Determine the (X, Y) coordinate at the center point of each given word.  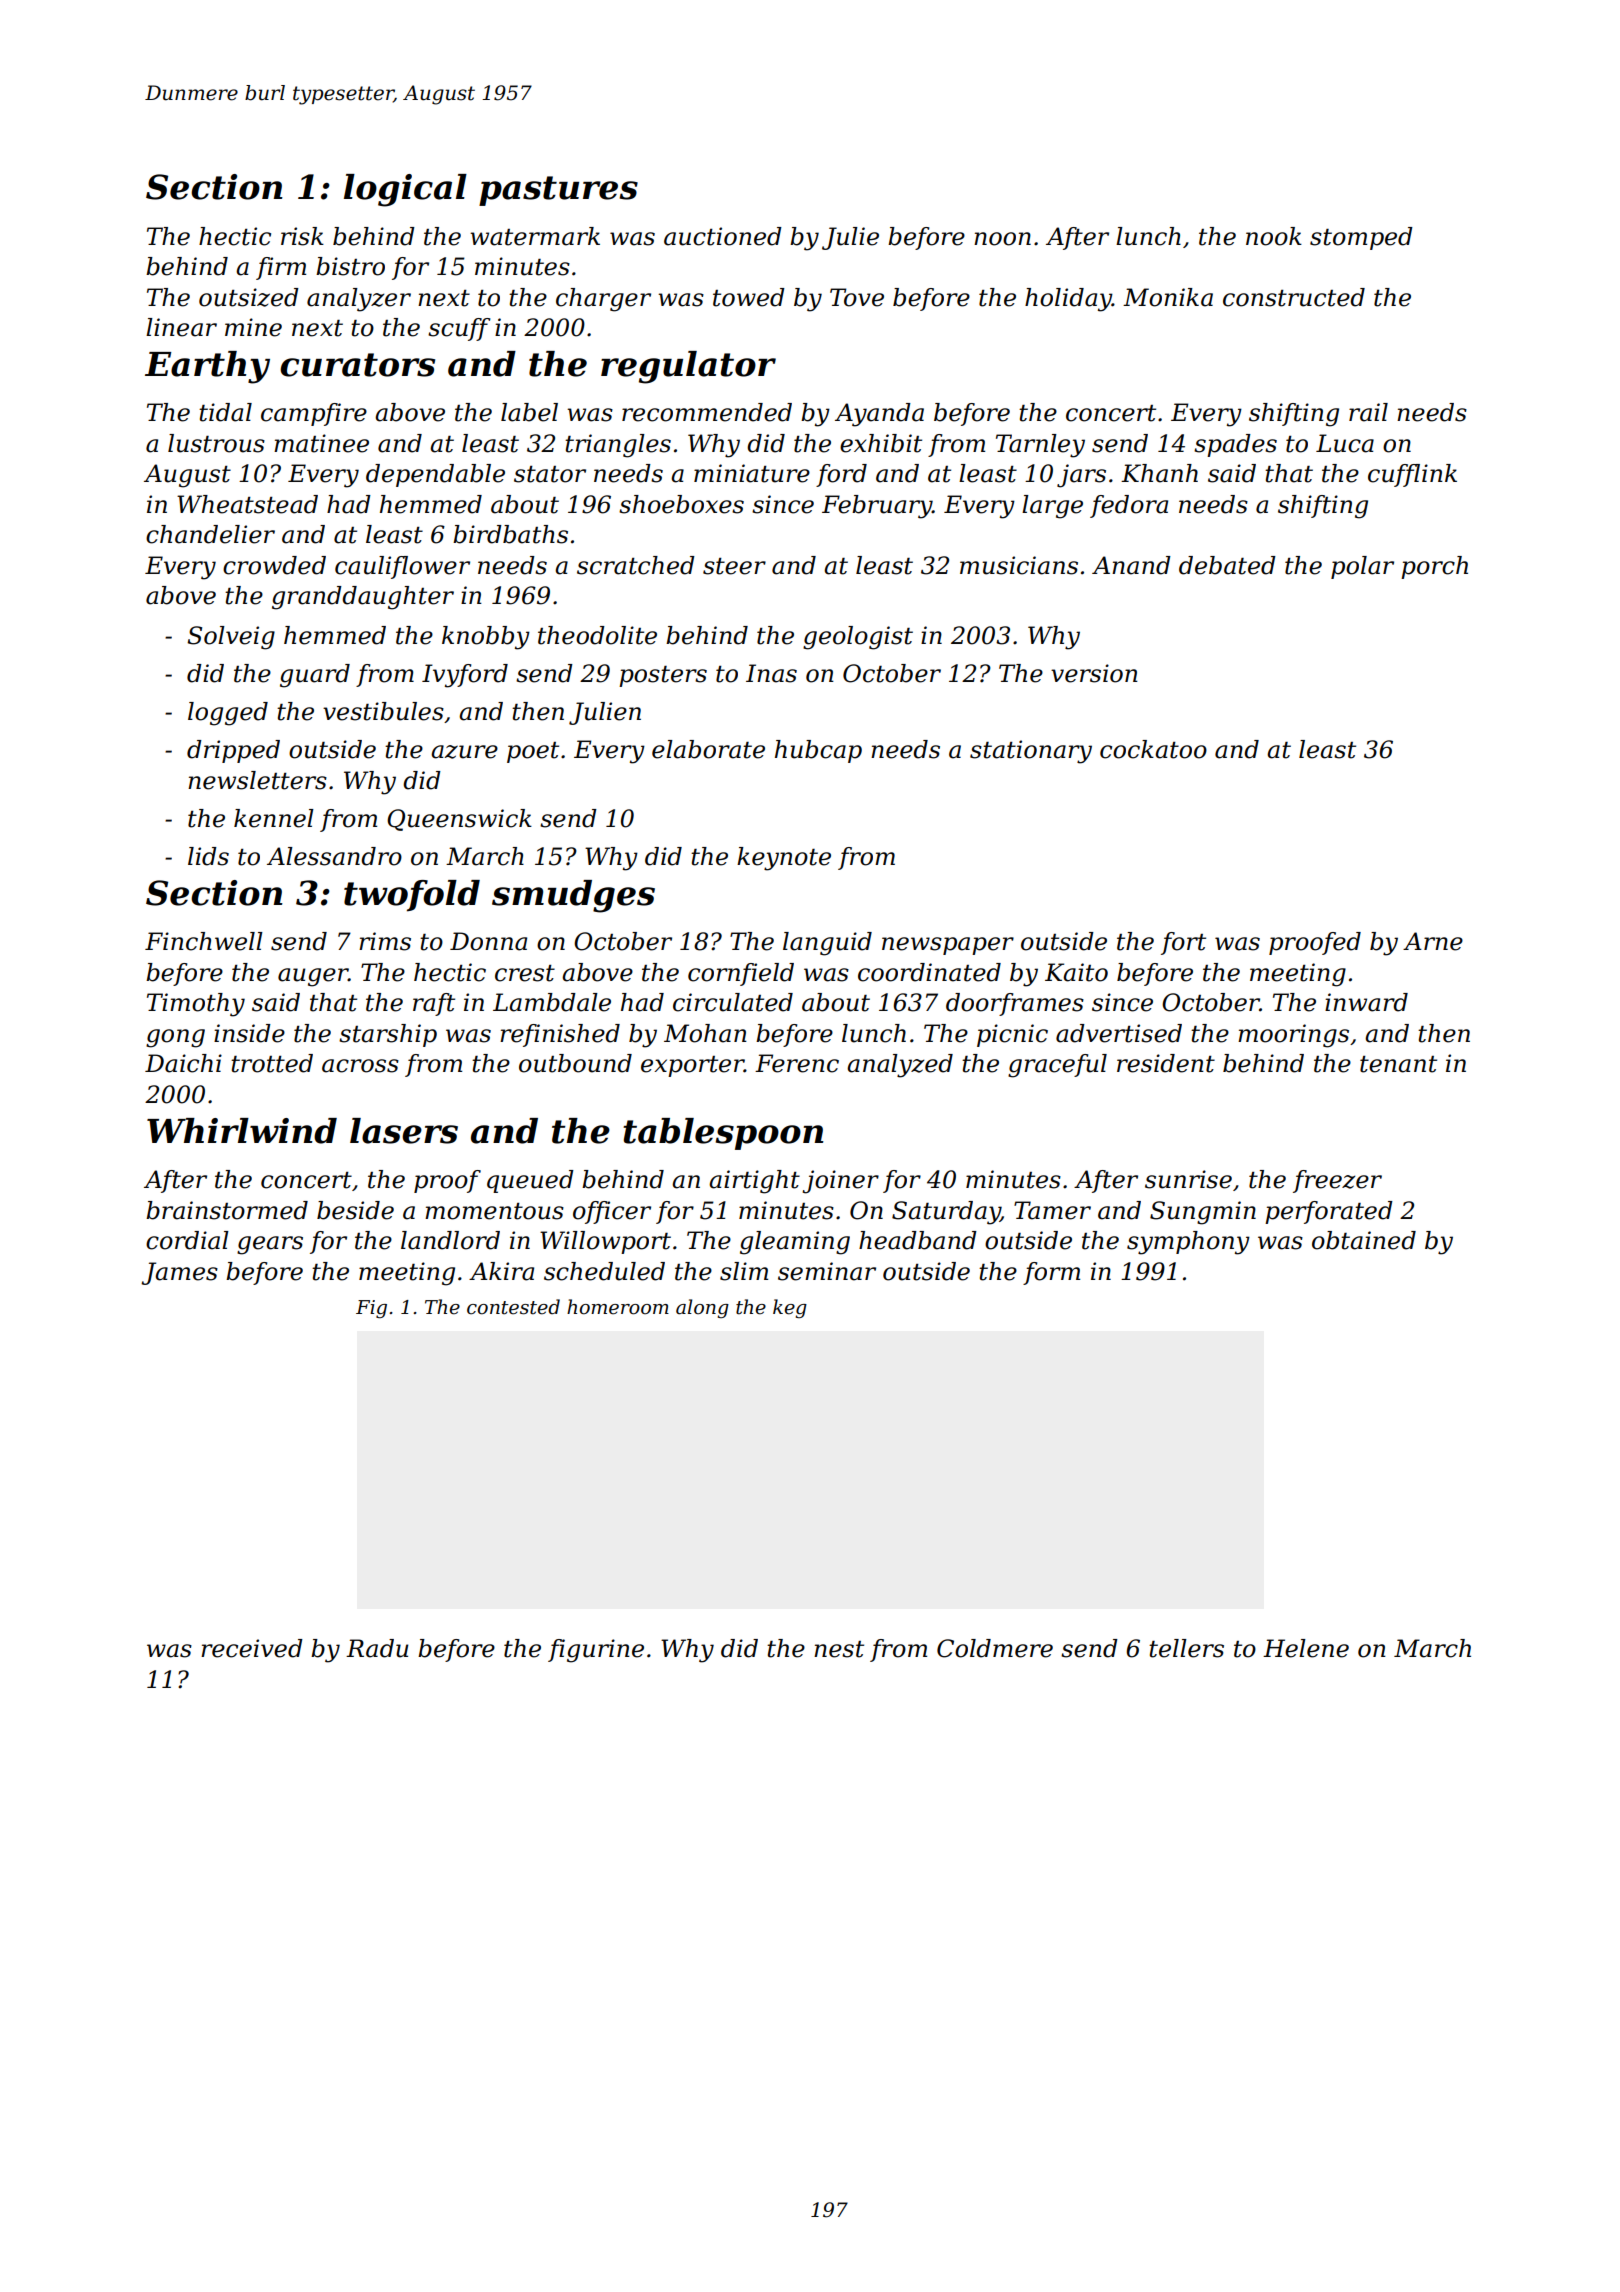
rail (1368, 412)
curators (357, 365)
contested (513, 1307)
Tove (857, 297)
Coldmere (995, 1648)
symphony (1188, 1243)
